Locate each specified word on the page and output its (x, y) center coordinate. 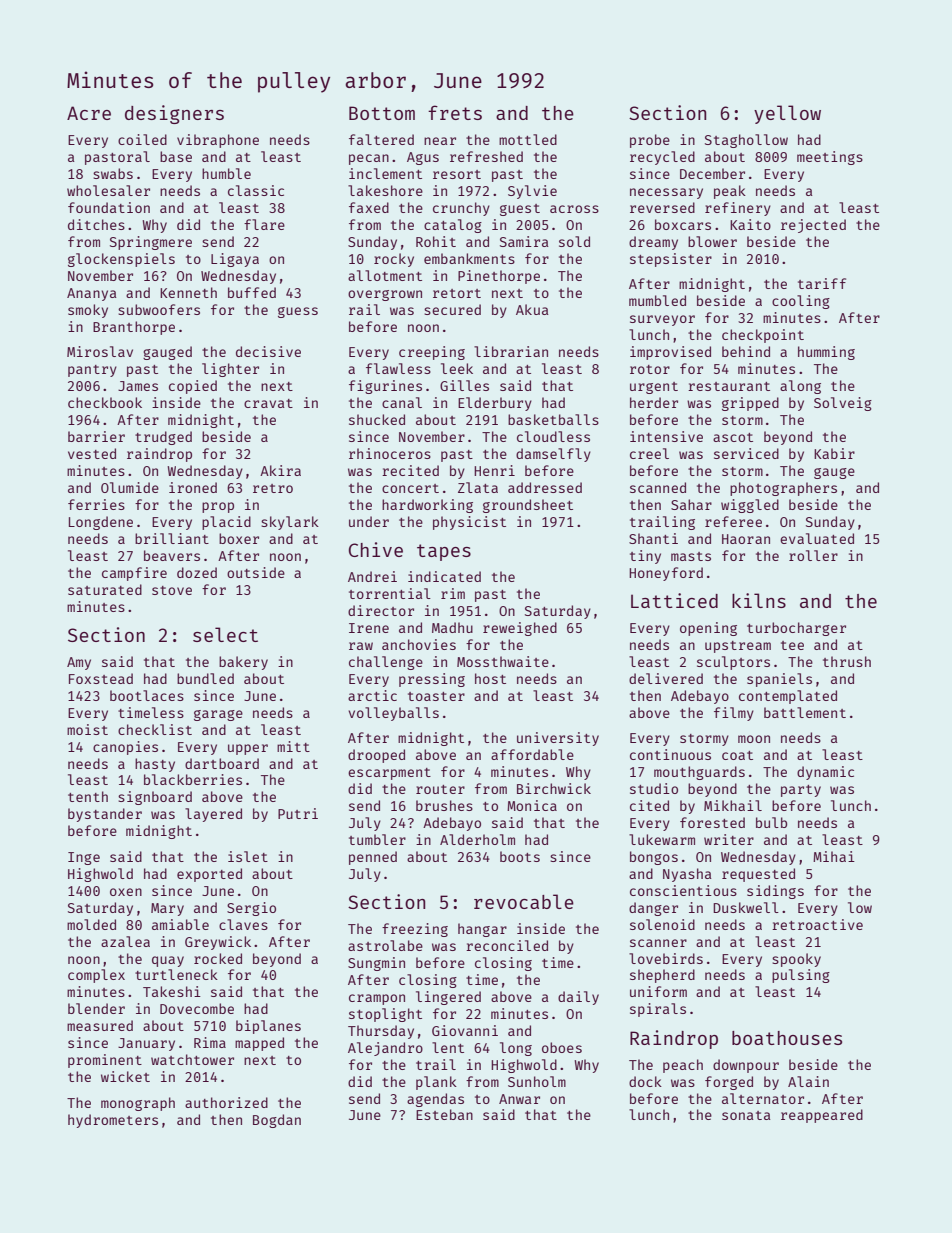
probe (650, 141)
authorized (226, 1102)
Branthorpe (134, 328)
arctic (372, 695)
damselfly (553, 455)
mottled (528, 139)
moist (87, 729)
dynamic (825, 773)
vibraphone (218, 141)
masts (691, 556)
